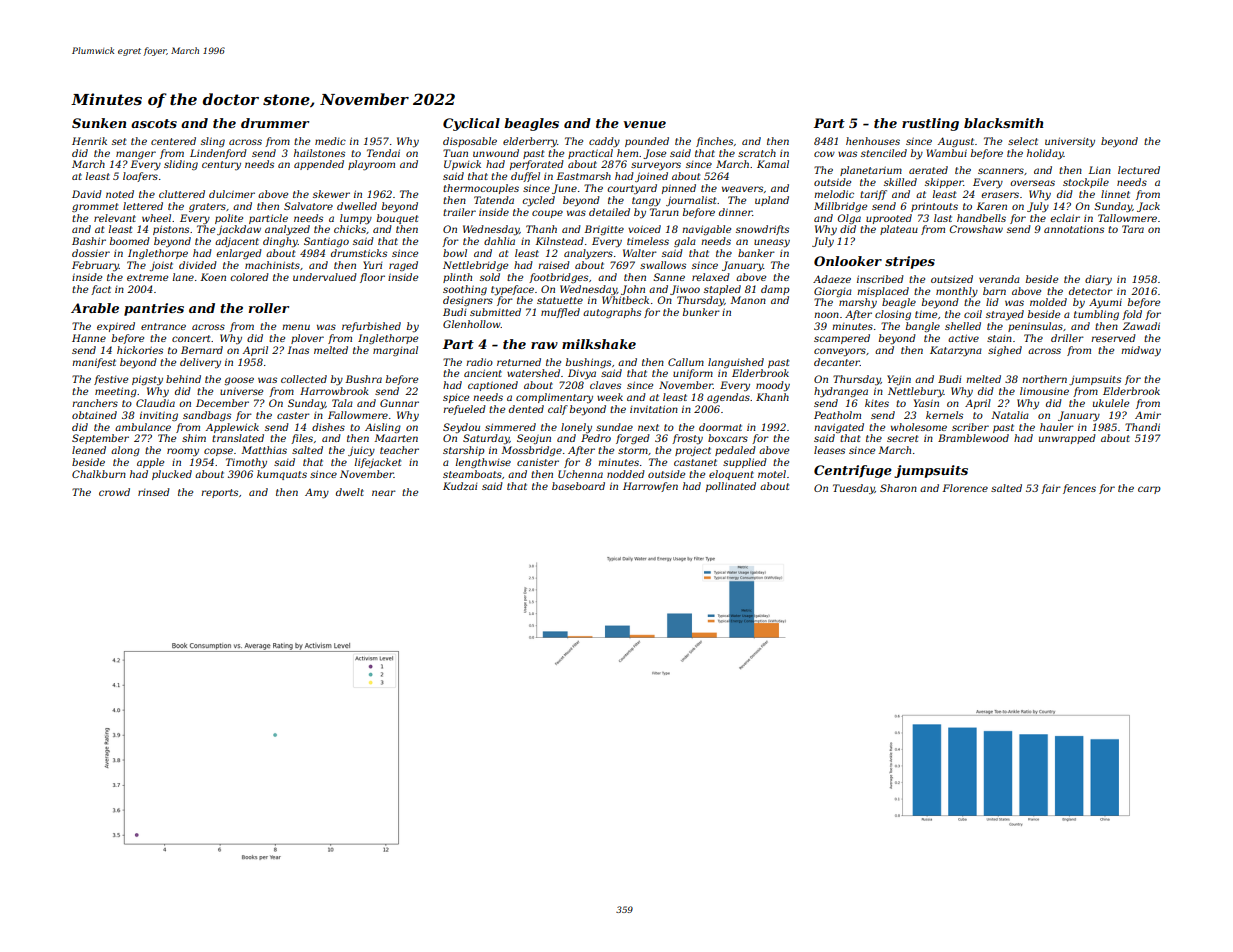 This document has height=952, width=1233. Describe the element at coordinates (136, 155) in the document. I see `manger` at that location.
